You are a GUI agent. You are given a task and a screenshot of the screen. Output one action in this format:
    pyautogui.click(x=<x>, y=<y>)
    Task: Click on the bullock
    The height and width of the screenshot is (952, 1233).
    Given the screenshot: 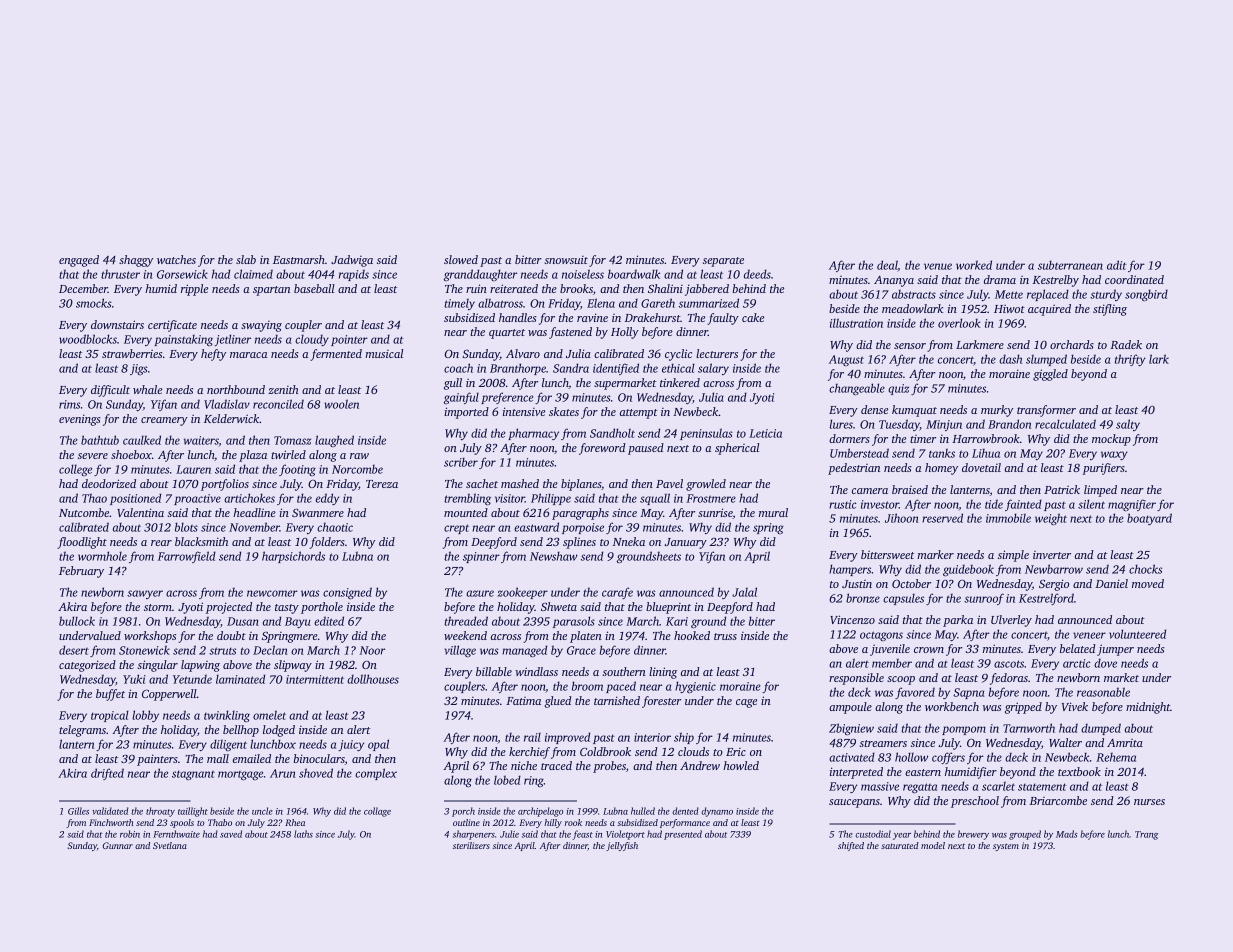 What is the action you would take?
    pyautogui.click(x=77, y=621)
